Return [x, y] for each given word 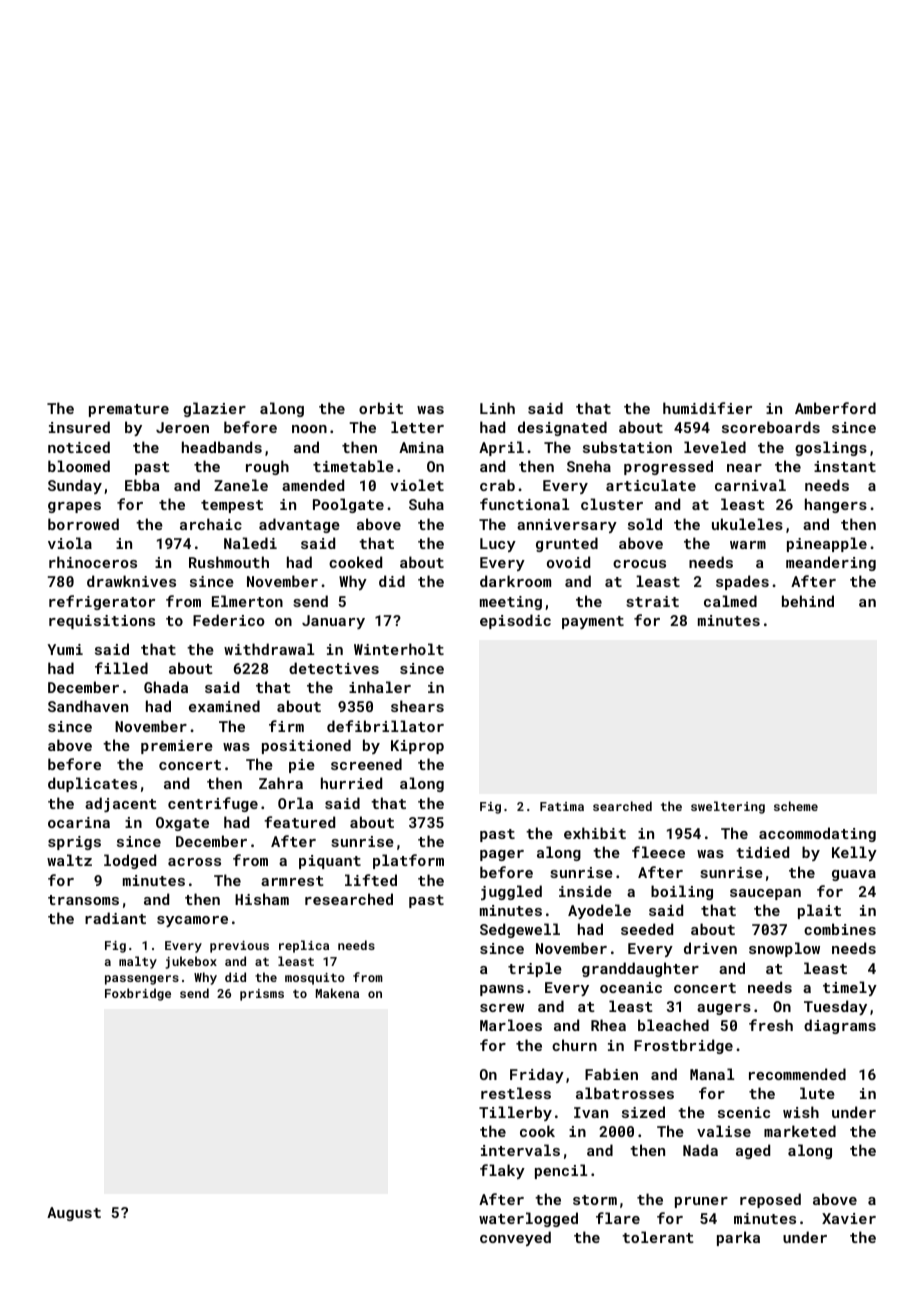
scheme [796, 806]
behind [808, 601]
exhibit [595, 833]
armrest [292, 881]
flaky [502, 1171]
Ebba [142, 485]
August [74, 1214]
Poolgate [348, 505]
